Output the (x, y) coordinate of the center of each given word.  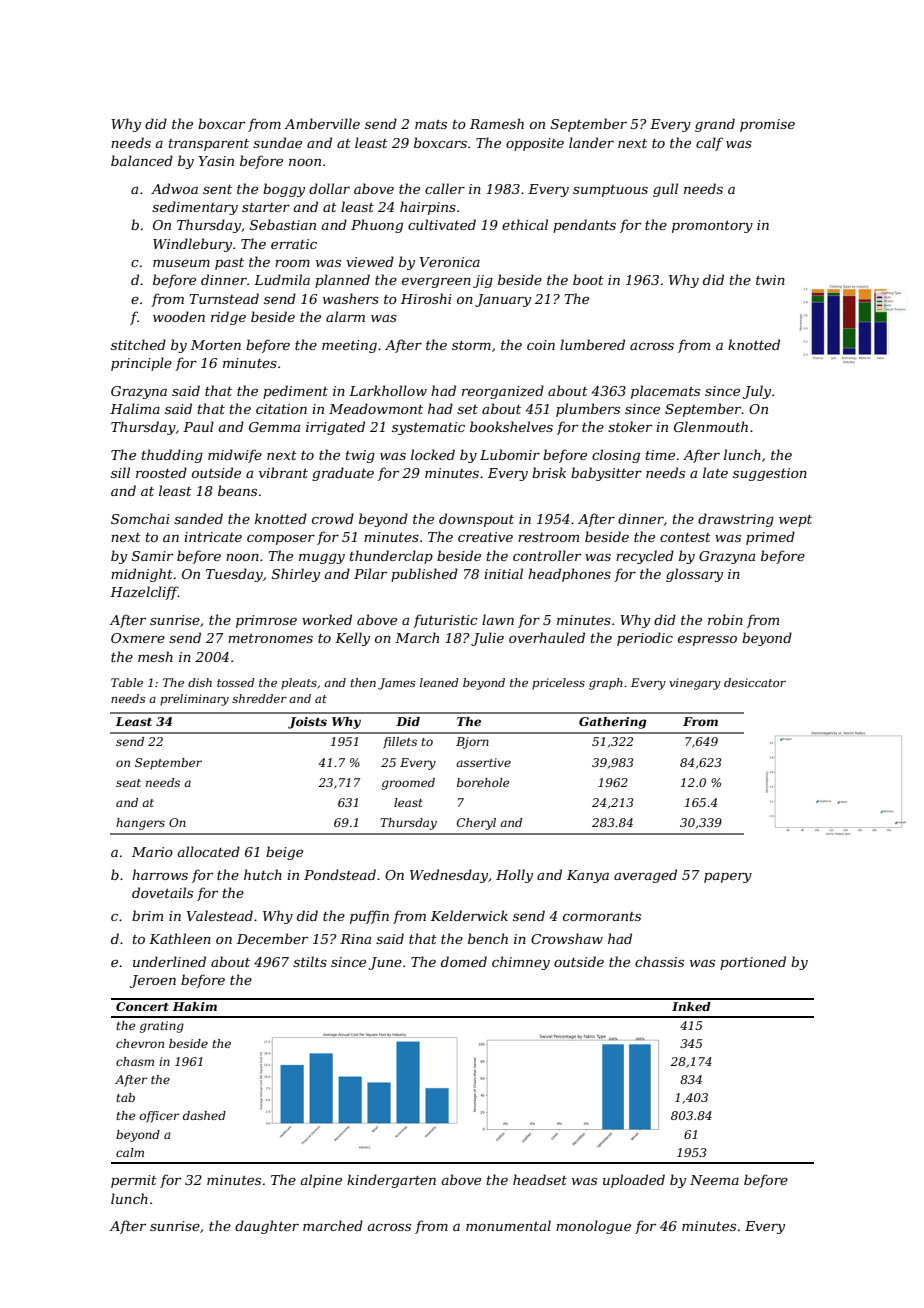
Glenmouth (711, 426)
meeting (349, 346)
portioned (753, 963)
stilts (310, 961)
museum (181, 263)
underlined (169, 961)
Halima (135, 408)
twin (770, 280)
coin (541, 345)
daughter (267, 1227)
